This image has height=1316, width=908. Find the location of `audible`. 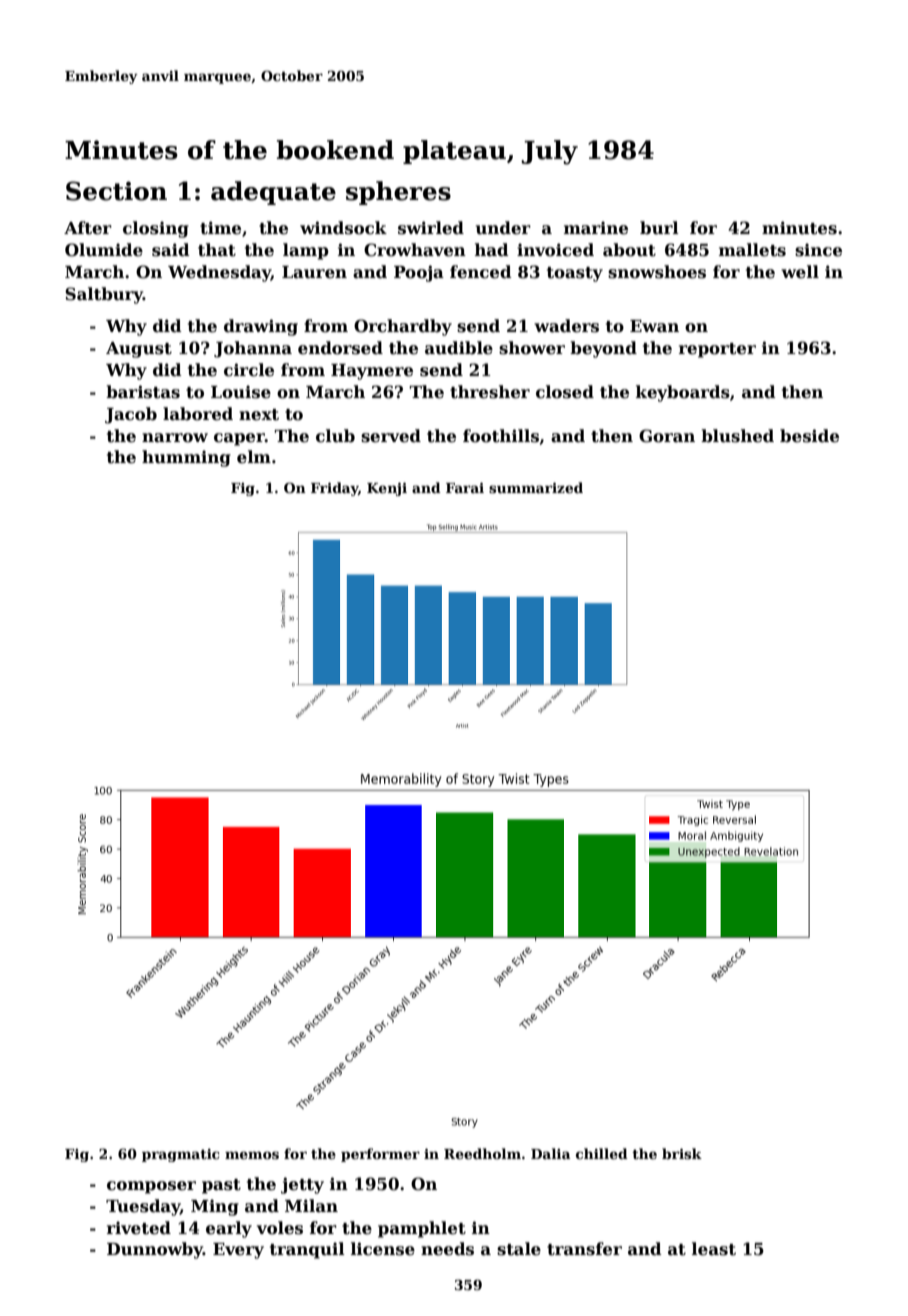

audible is located at coordinates (459, 348).
